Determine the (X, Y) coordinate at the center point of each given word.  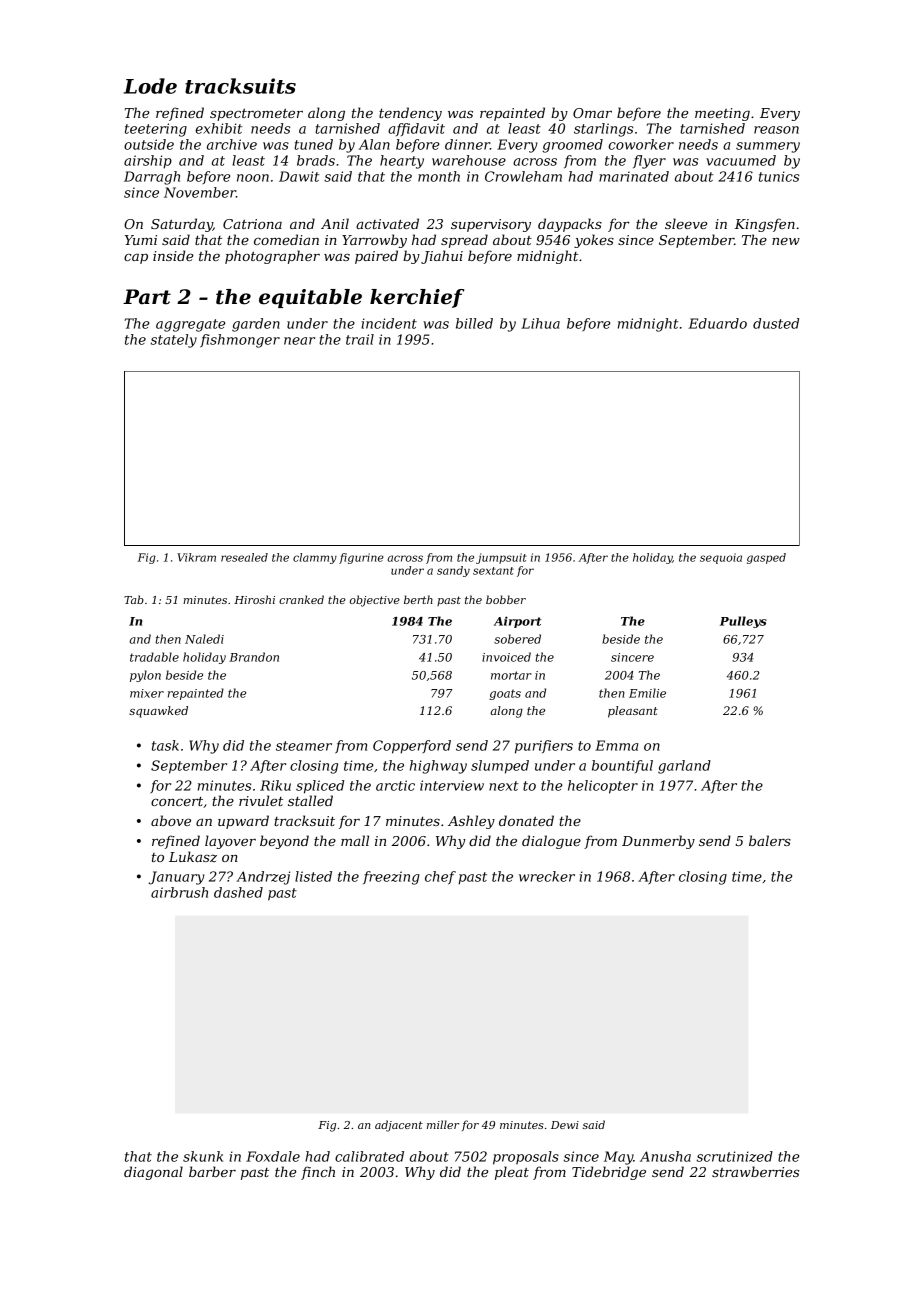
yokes (594, 241)
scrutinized (735, 1156)
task (165, 745)
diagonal (153, 1173)
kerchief (417, 298)
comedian (286, 239)
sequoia (721, 558)
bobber (506, 599)
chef (440, 878)
